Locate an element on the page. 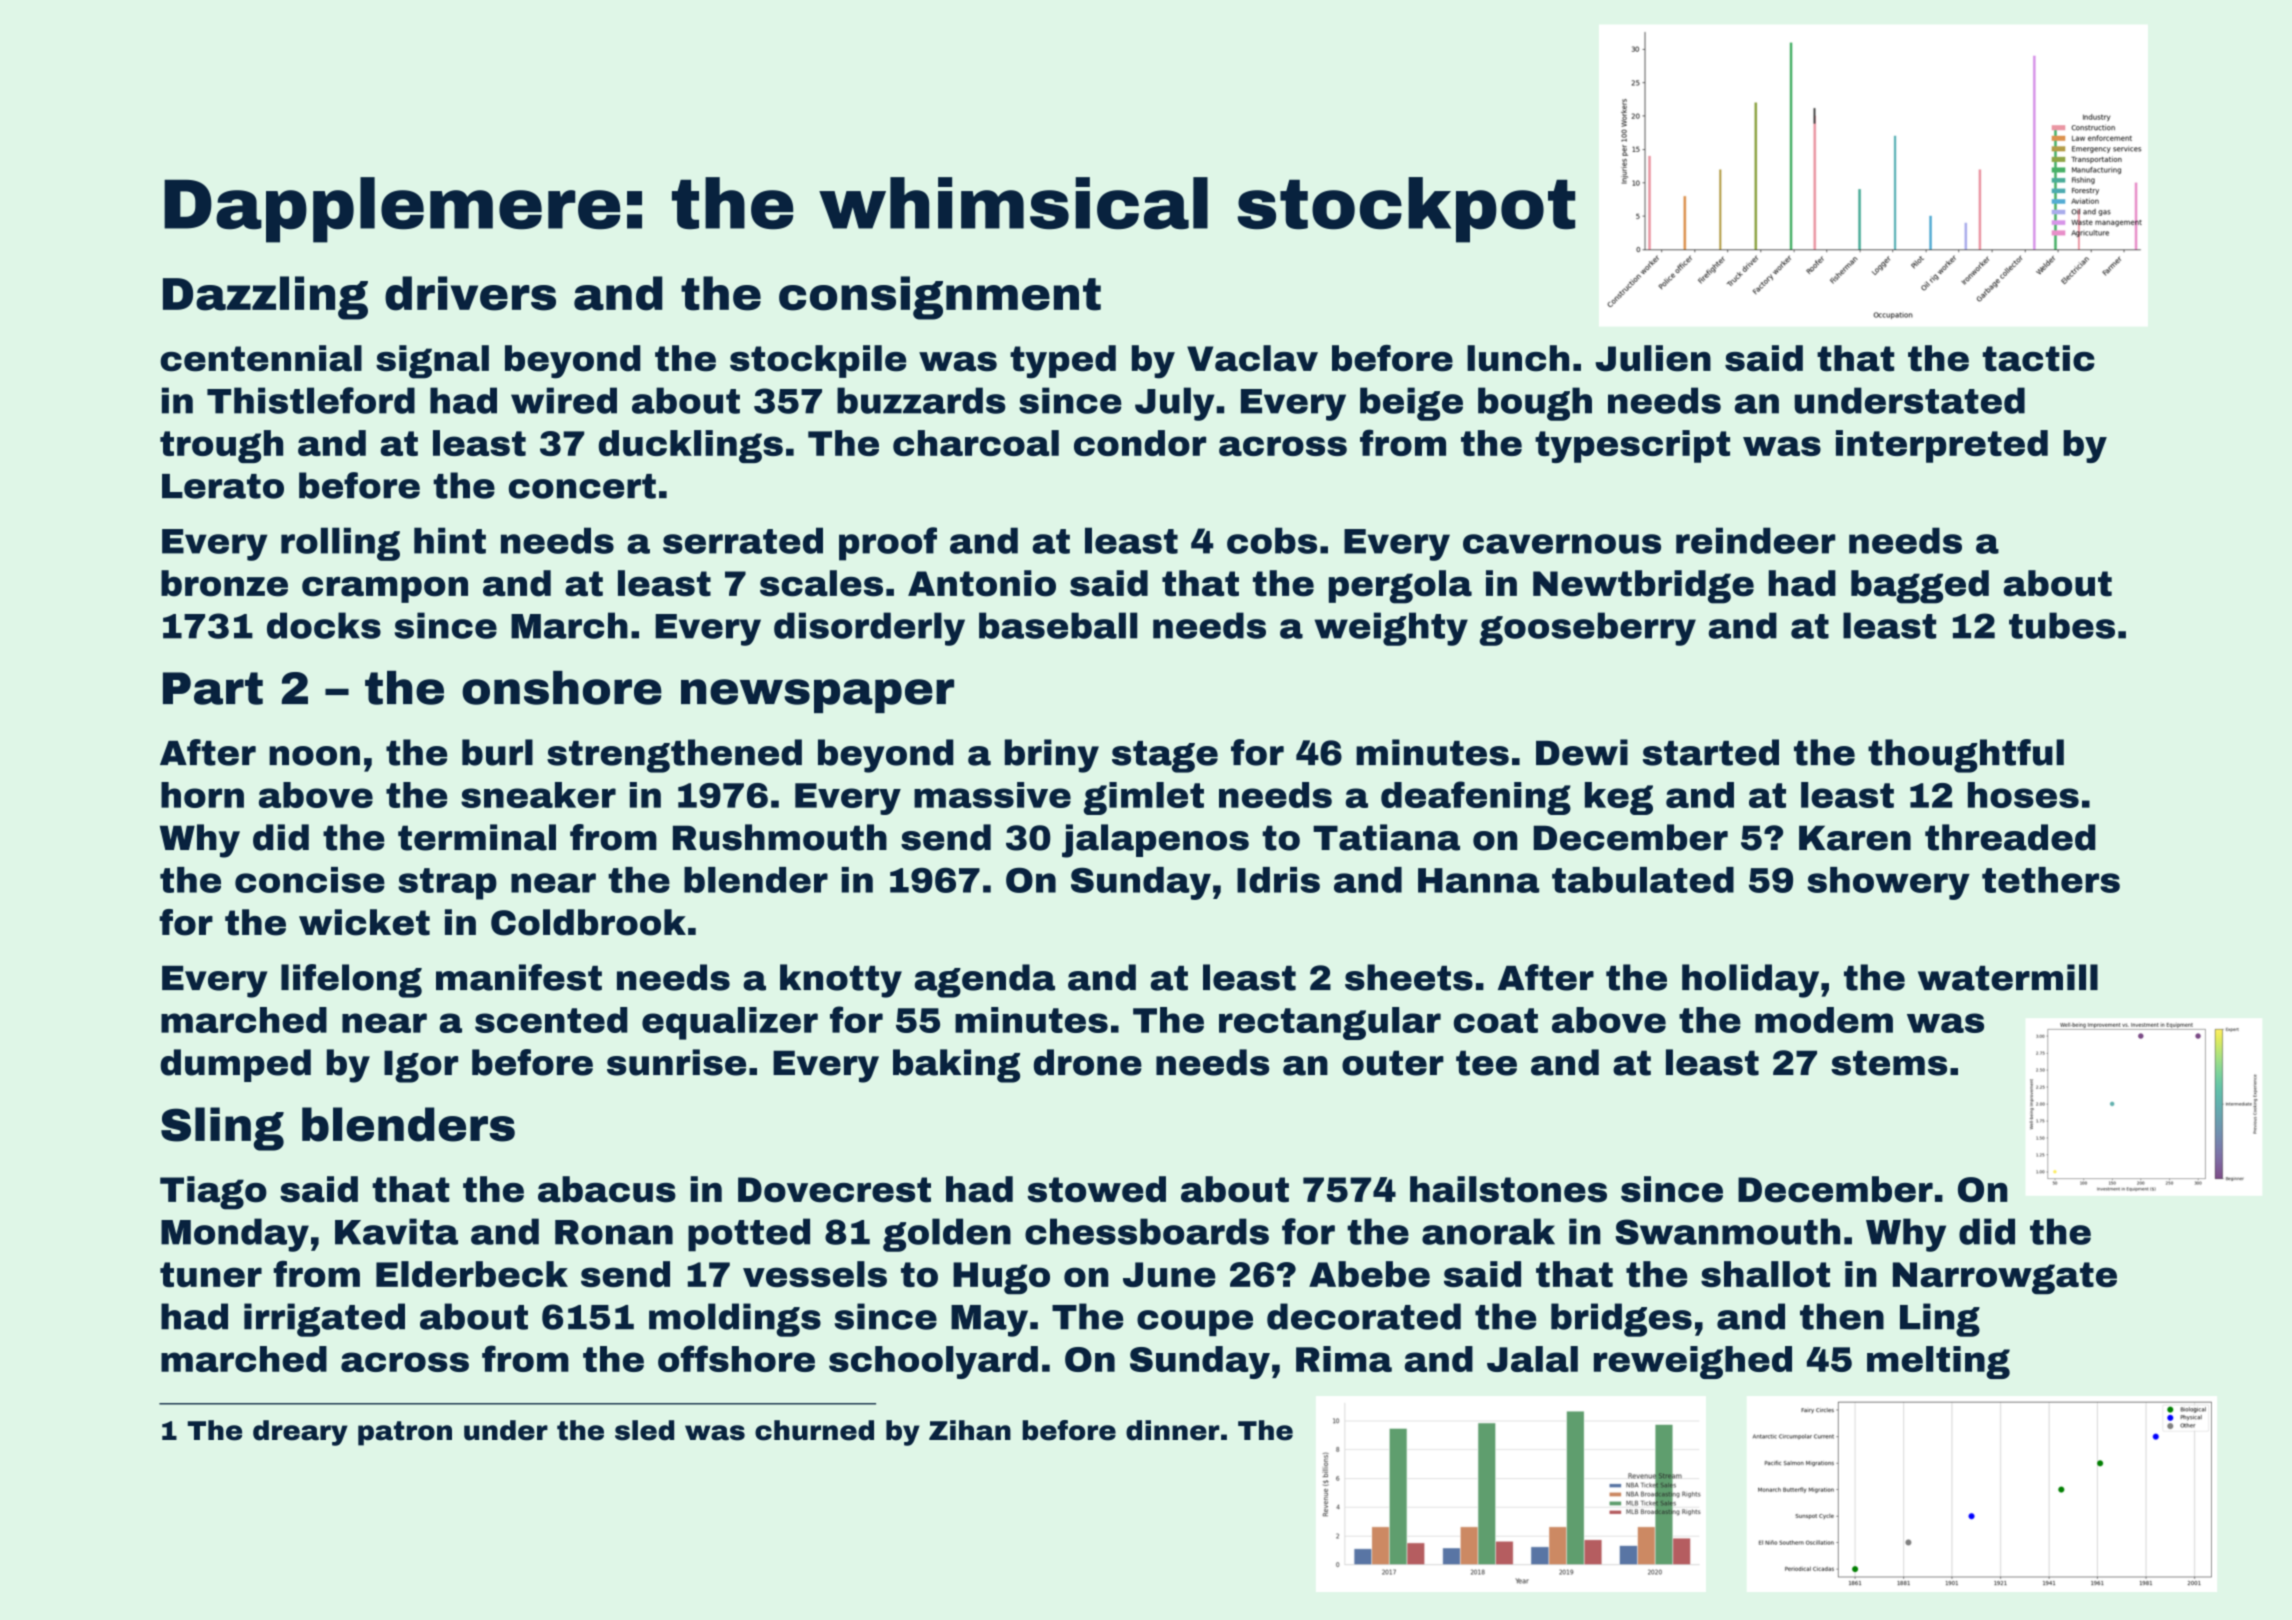 The width and height of the page is (2292, 1620). lunch is located at coordinates (1518, 358).
